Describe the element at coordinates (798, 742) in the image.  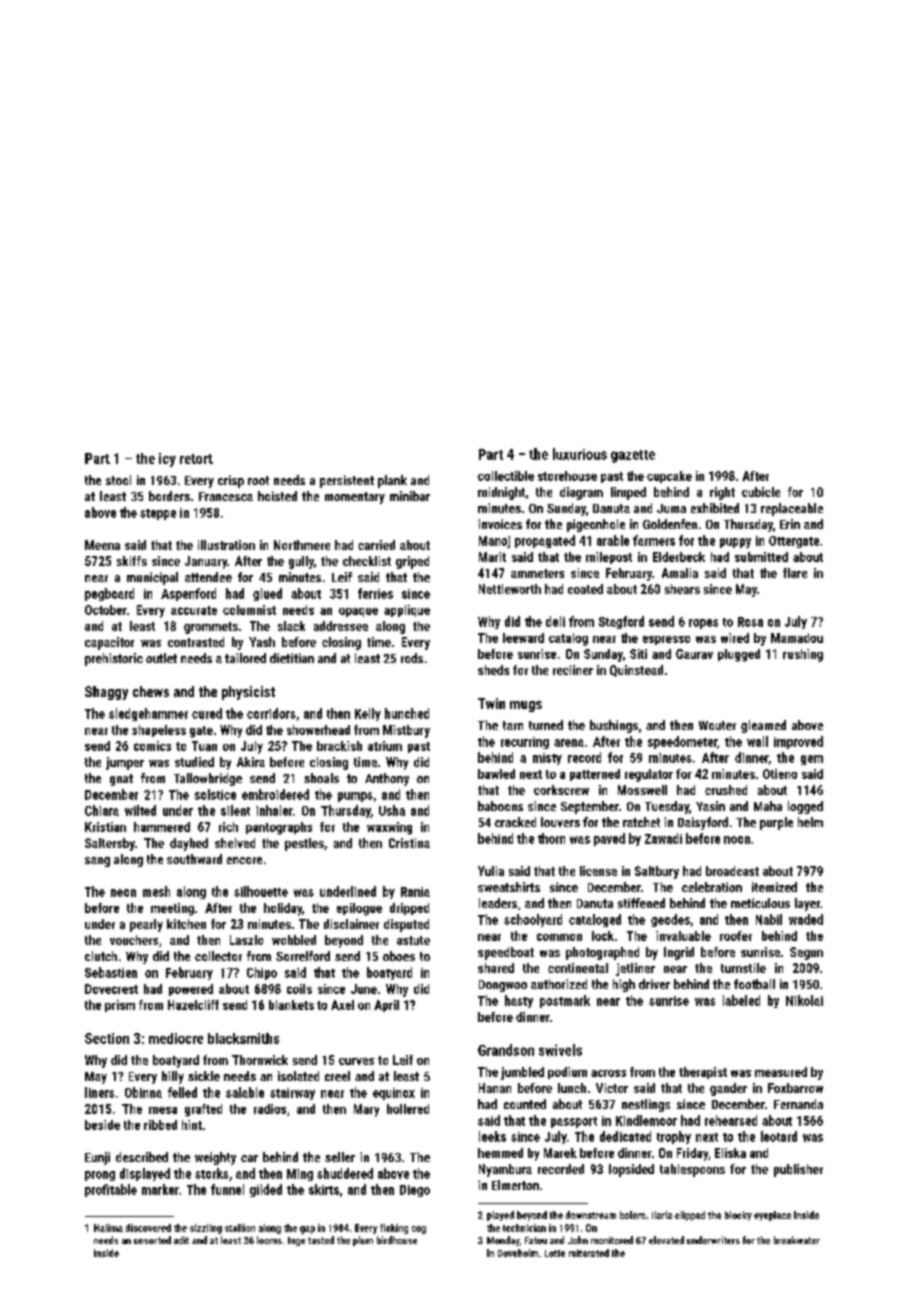
I see `improved` at that location.
